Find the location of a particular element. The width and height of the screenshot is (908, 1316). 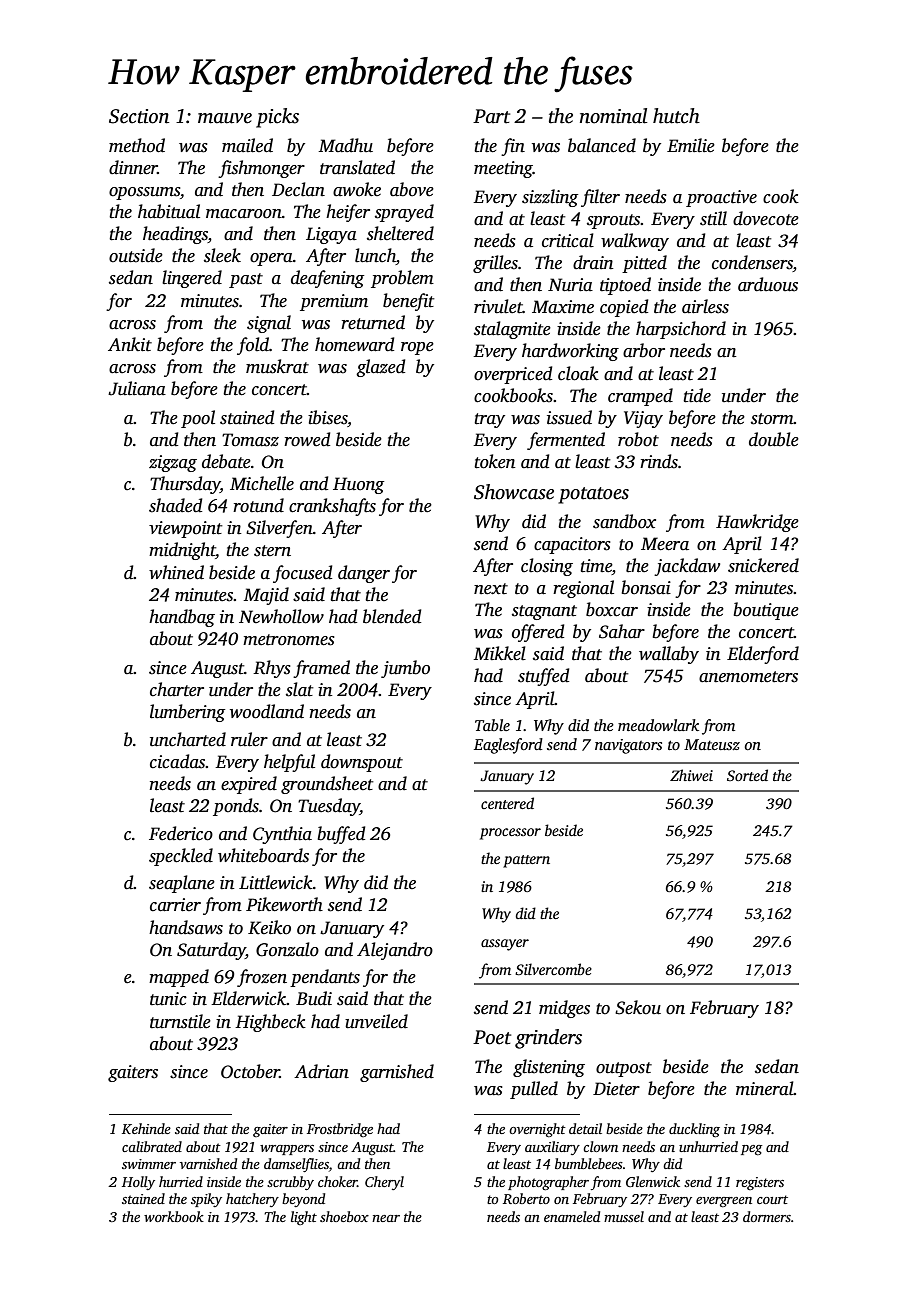

pool is located at coordinates (198, 419).
